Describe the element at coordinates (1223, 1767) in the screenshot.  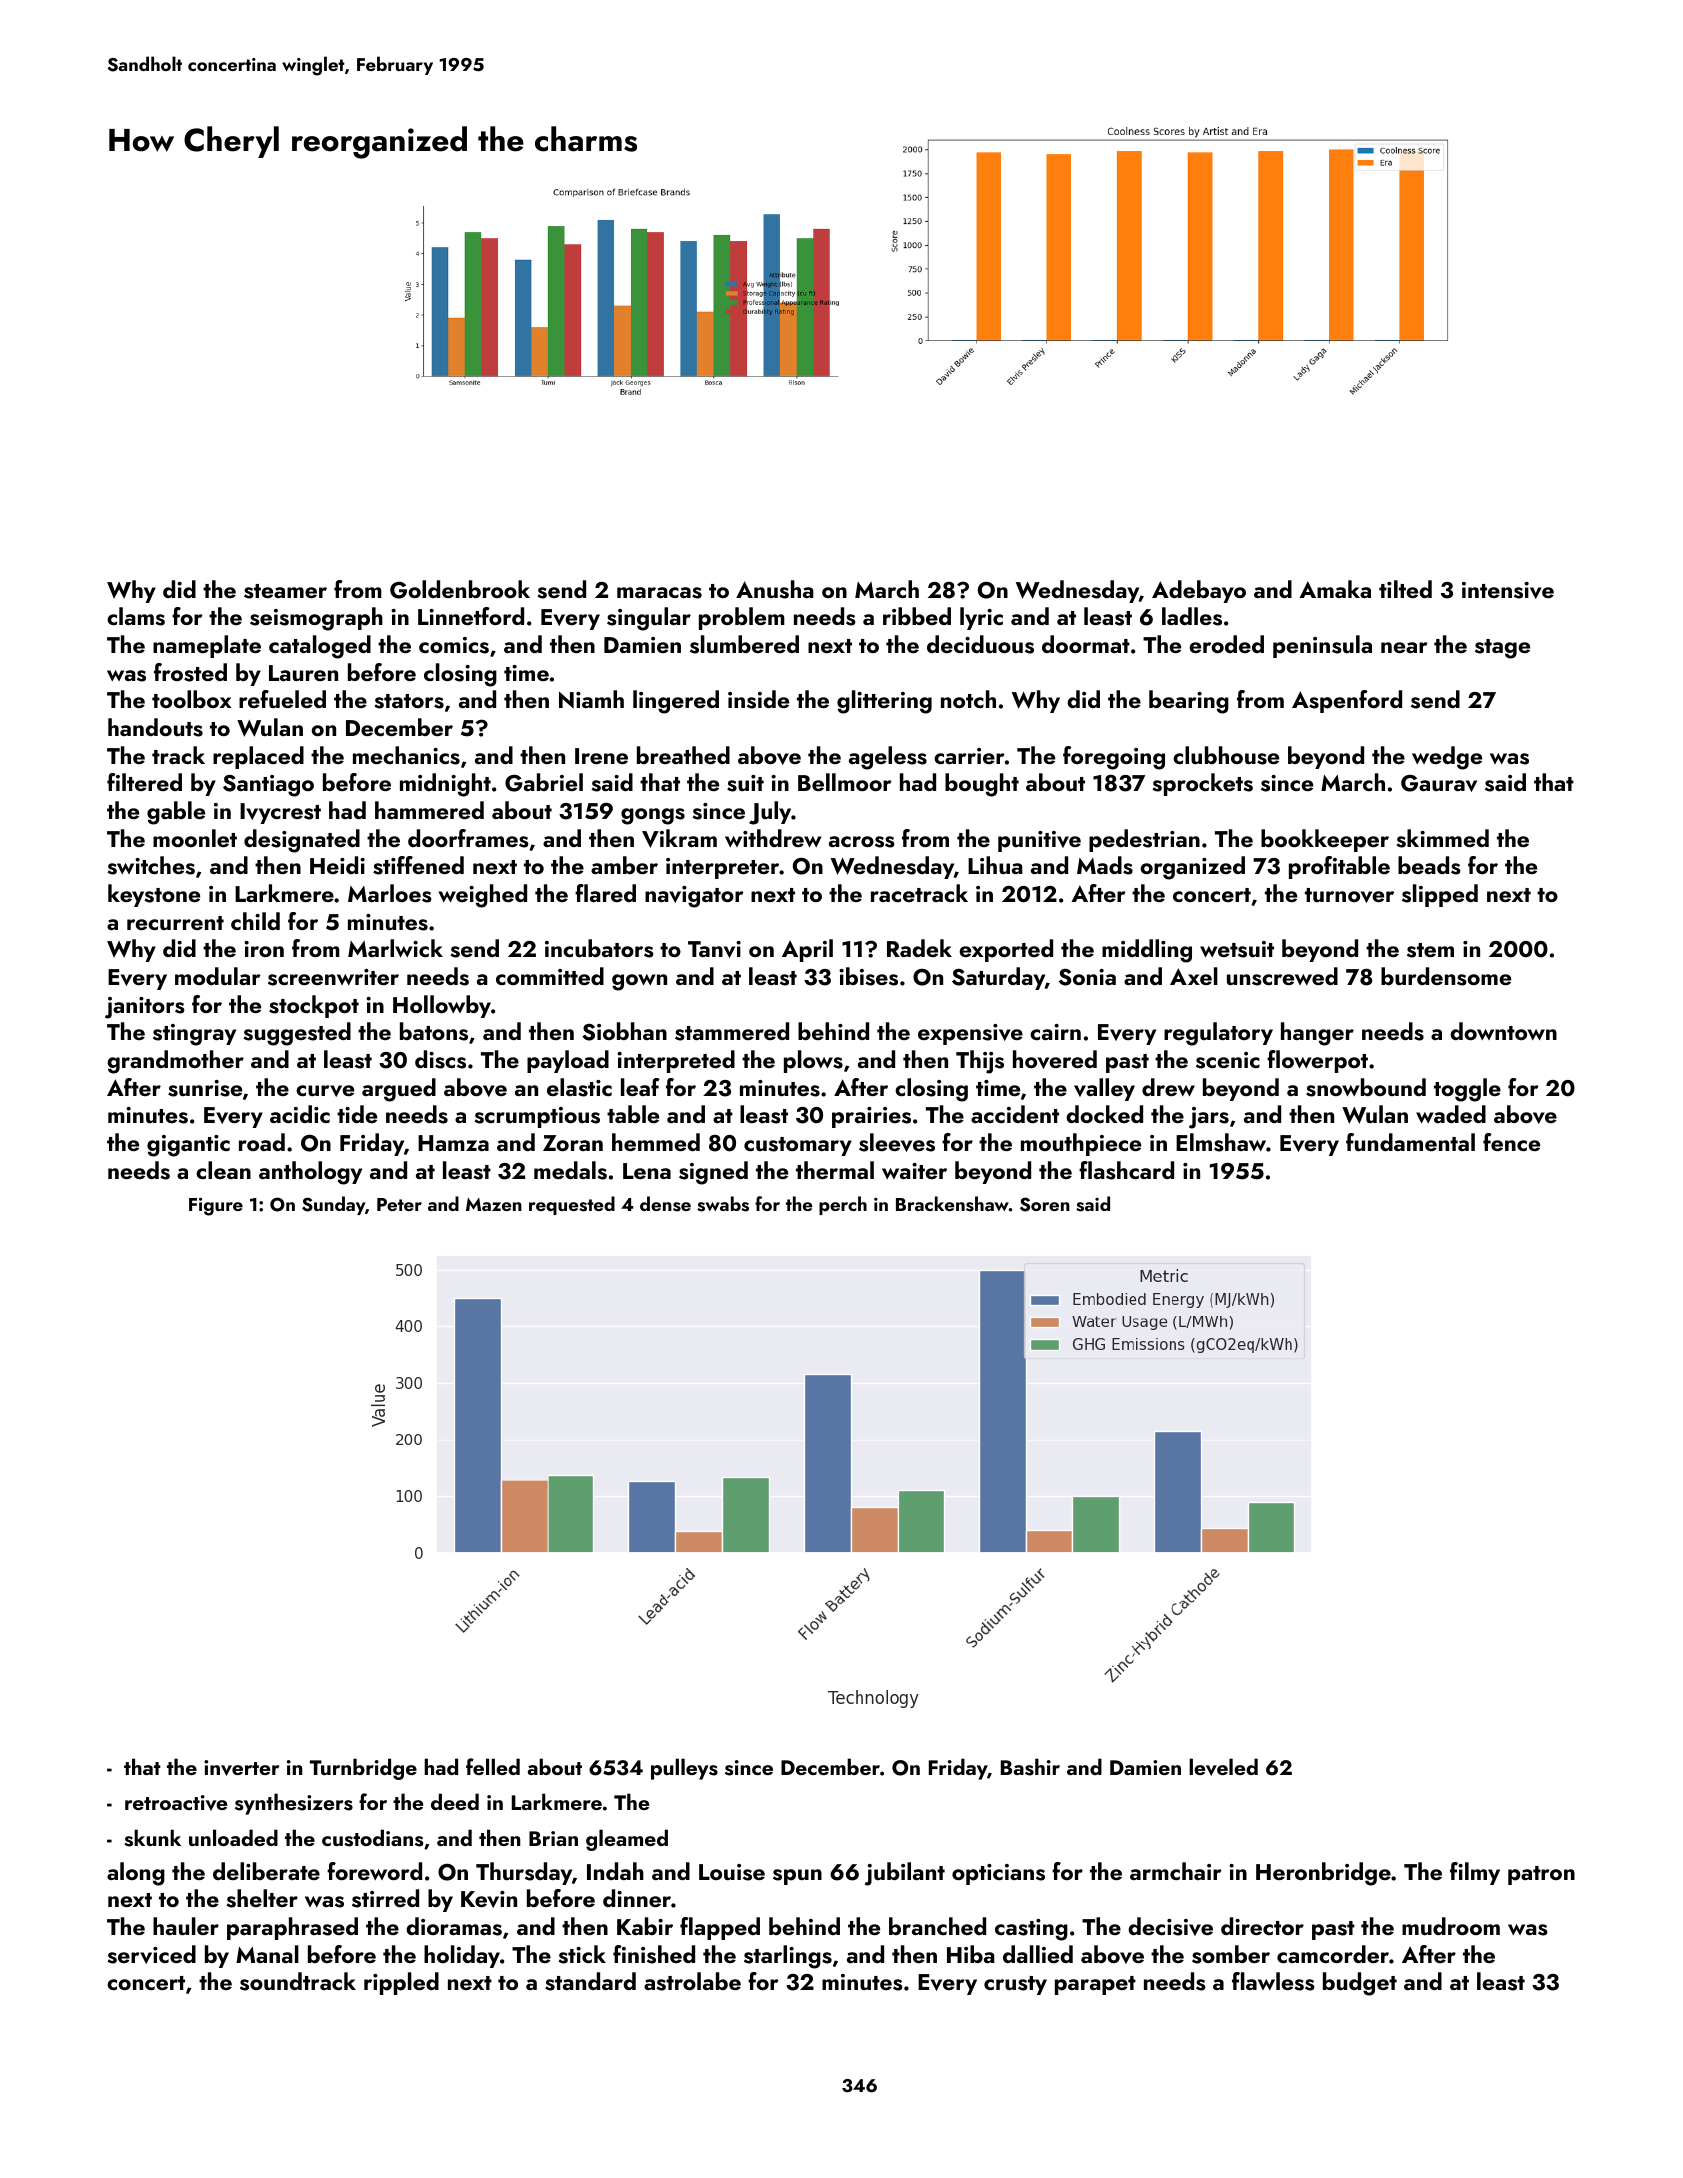
I see `leveled` at that location.
